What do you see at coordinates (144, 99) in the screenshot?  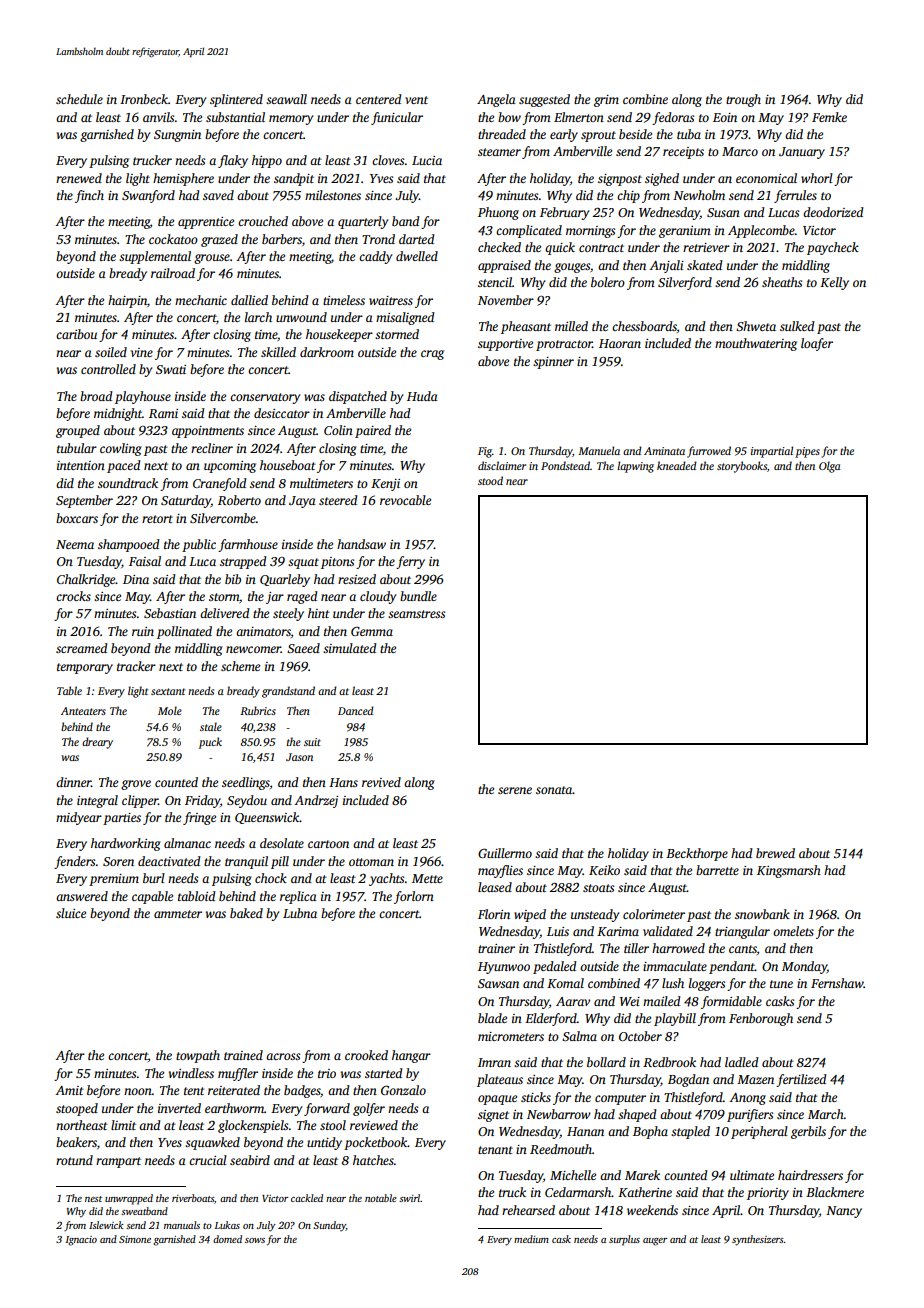 I see `Ironbeck` at bounding box center [144, 99].
